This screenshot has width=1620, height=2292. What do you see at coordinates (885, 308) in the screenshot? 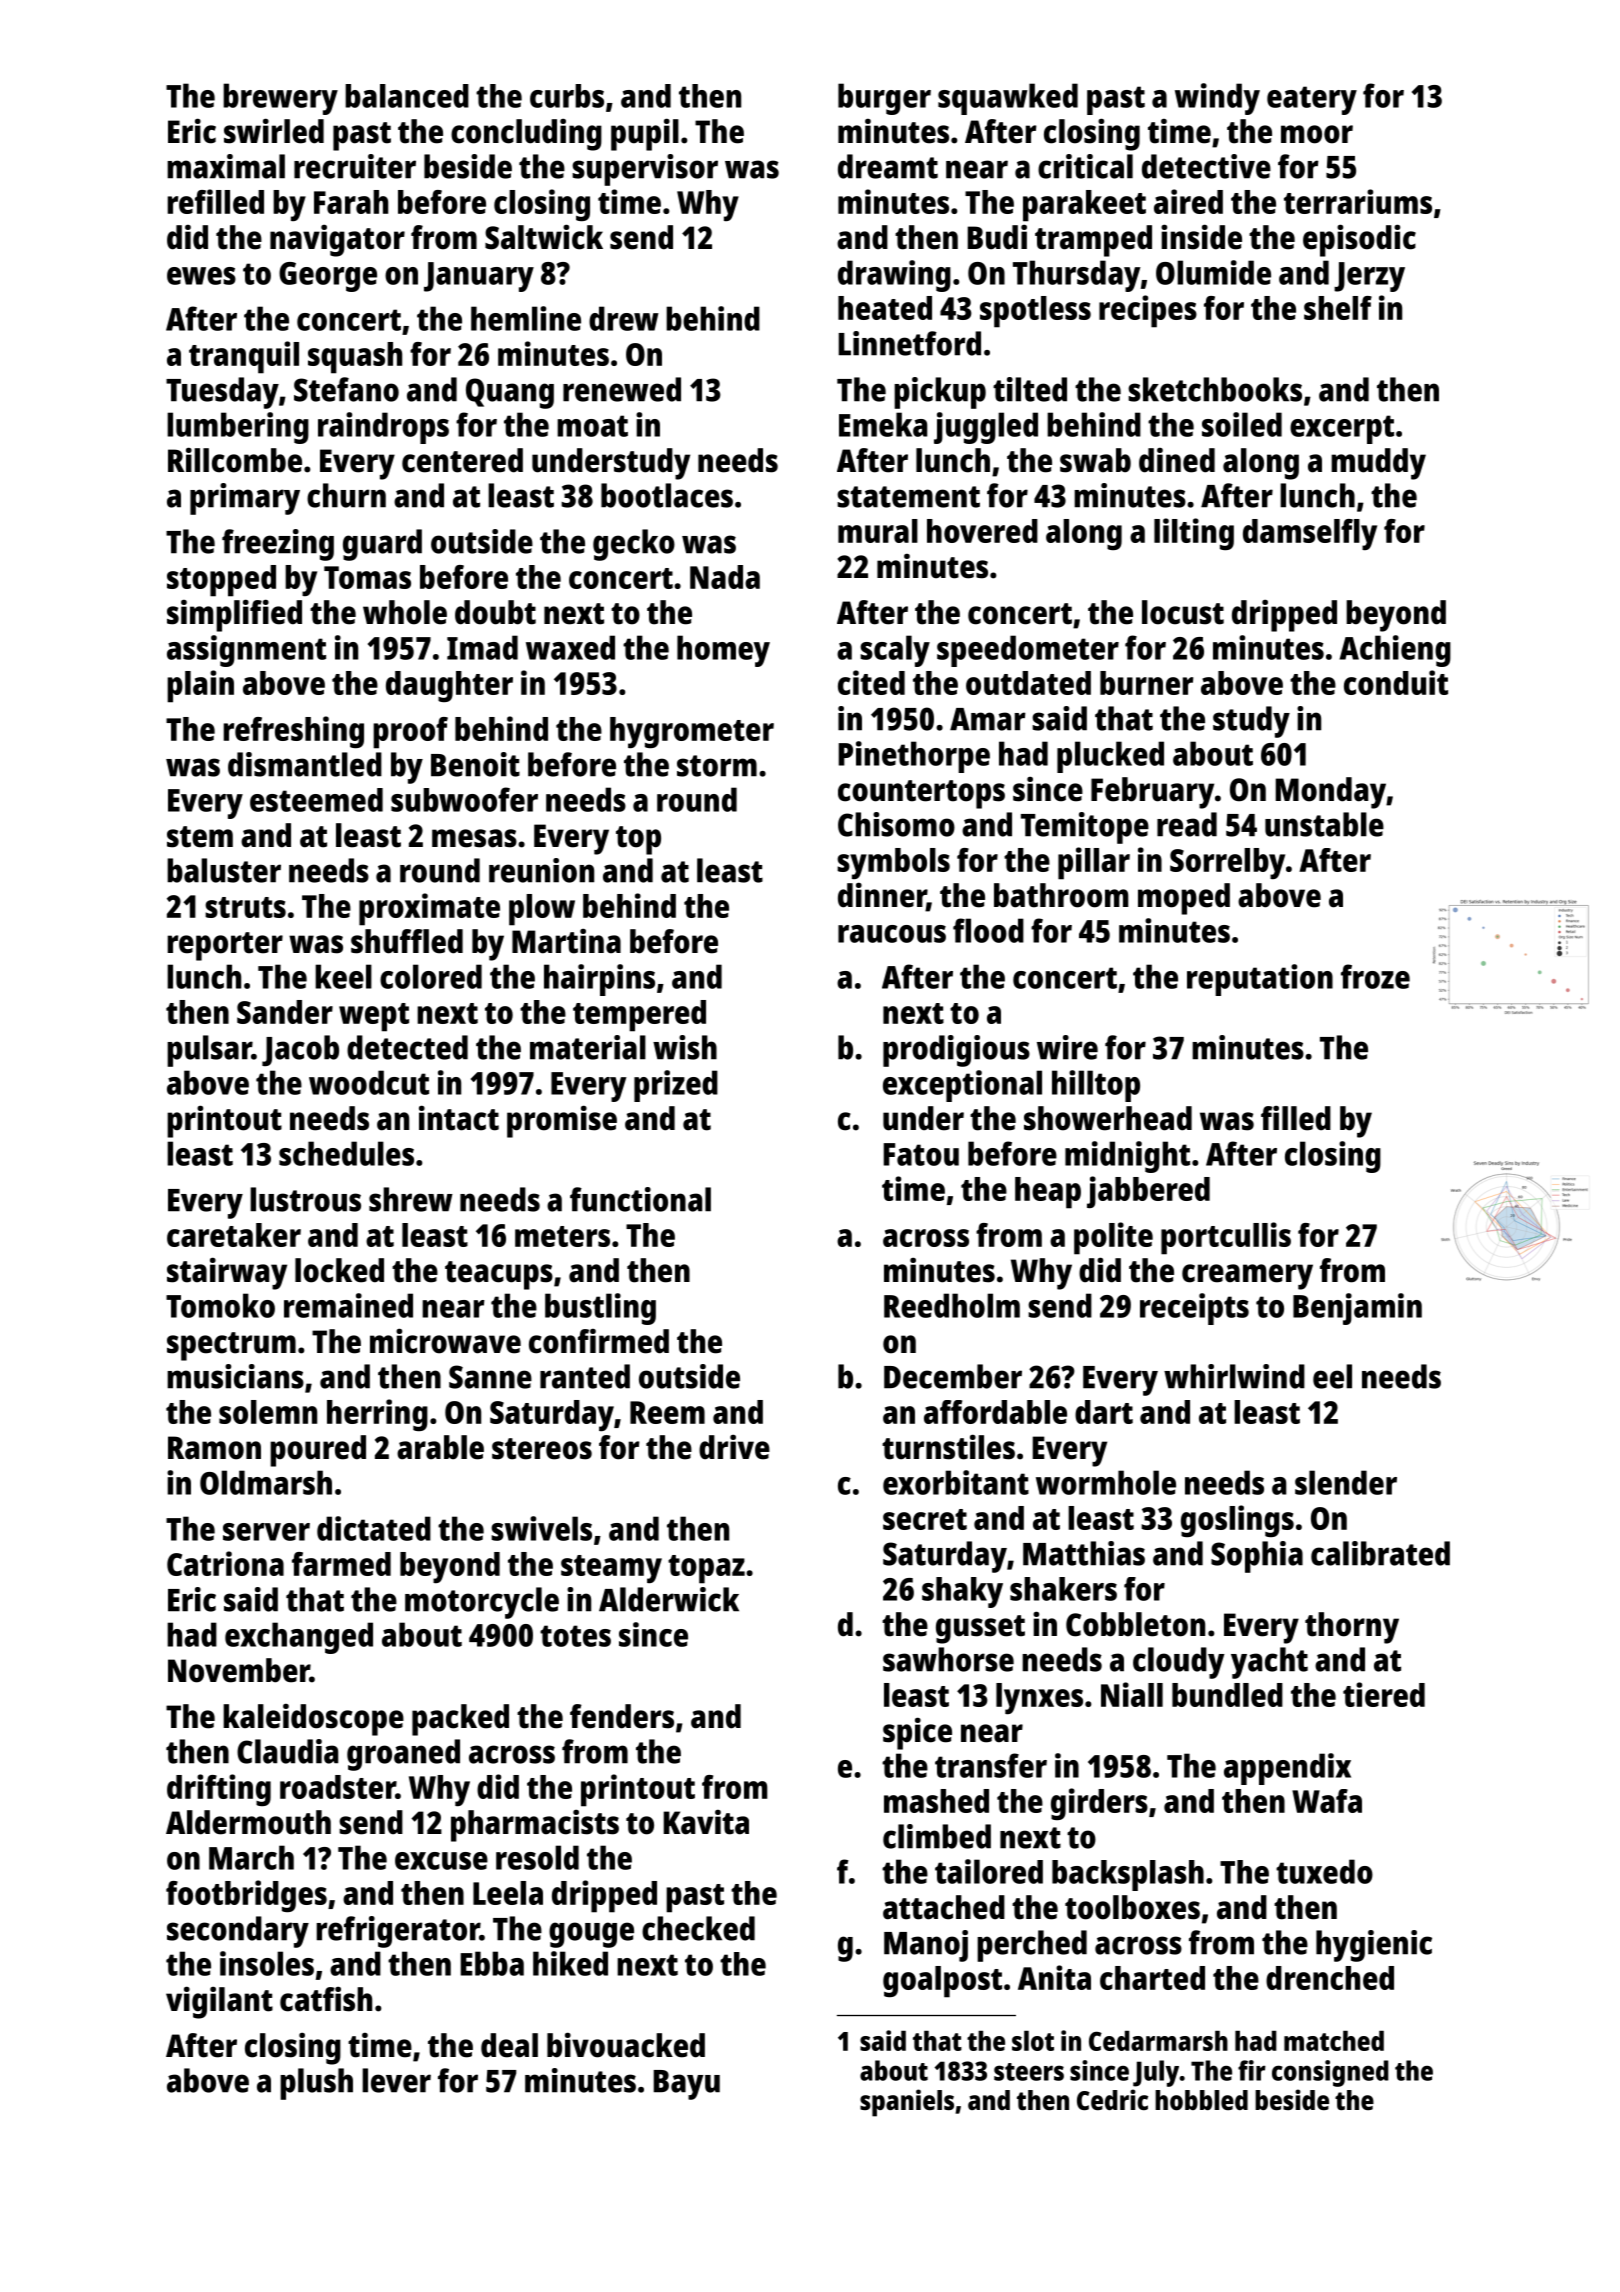
I see `heated` at bounding box center [885, 308].
